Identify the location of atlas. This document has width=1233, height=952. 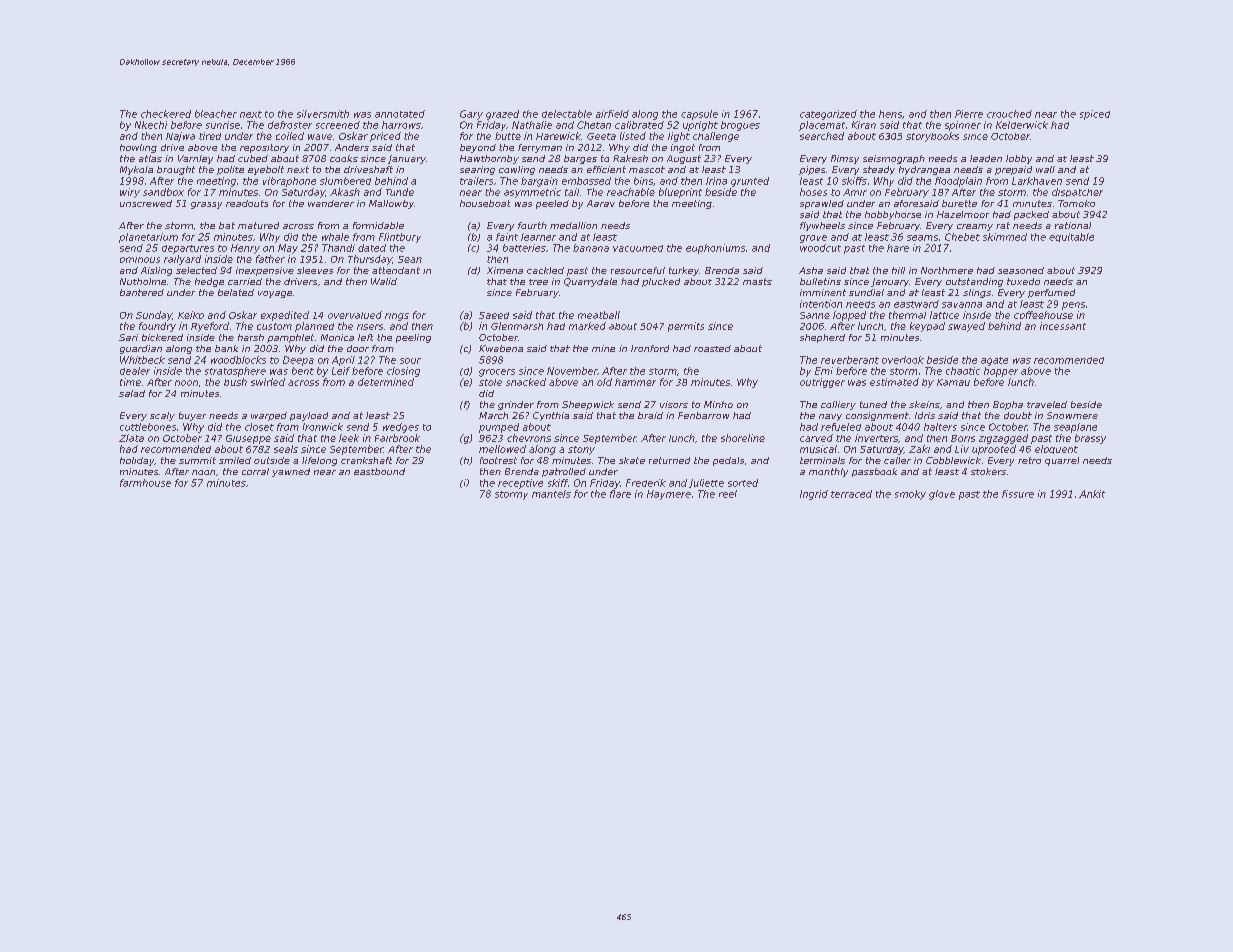
(150, 158).
